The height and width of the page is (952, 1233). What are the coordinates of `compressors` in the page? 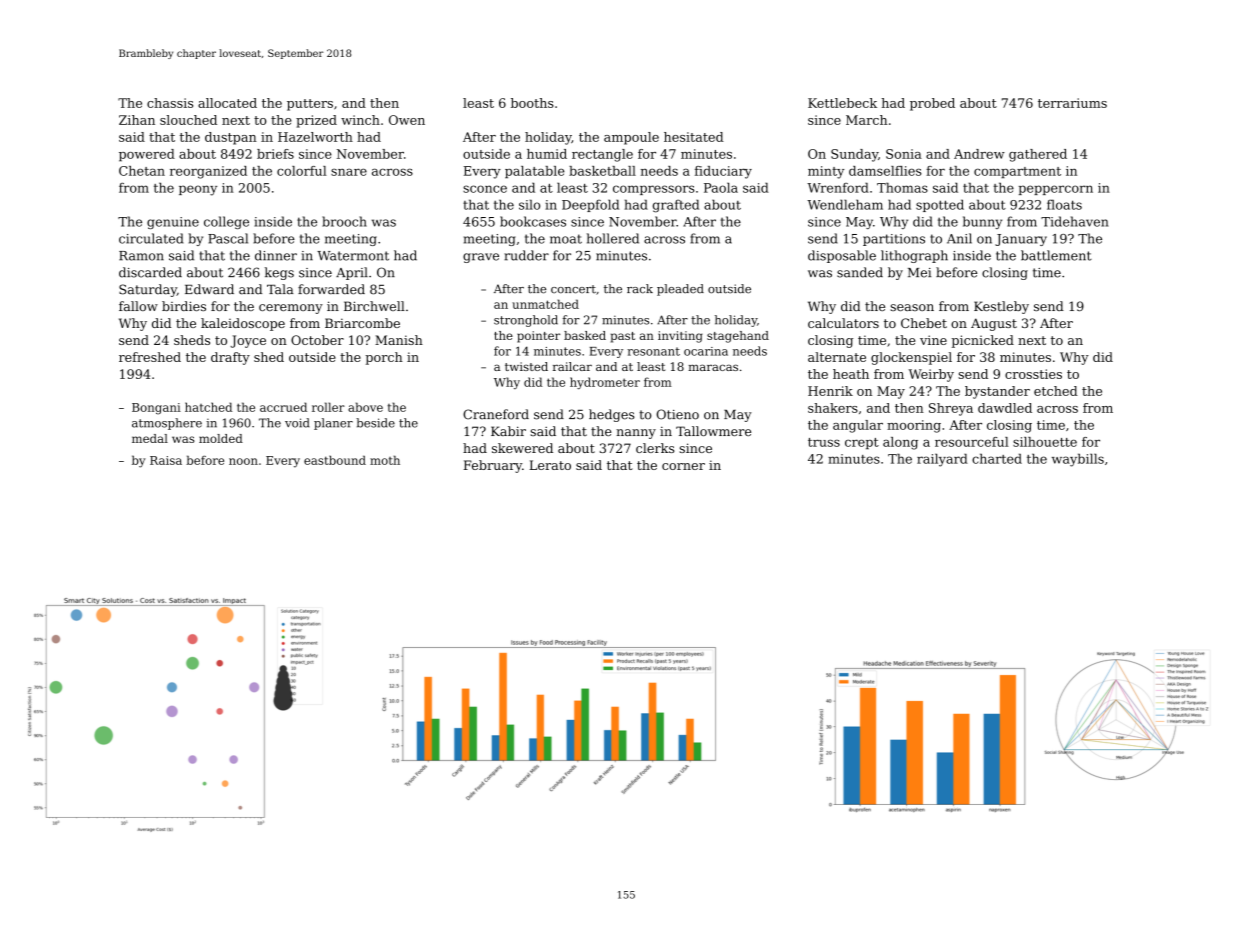 It's located at (654, 190).
